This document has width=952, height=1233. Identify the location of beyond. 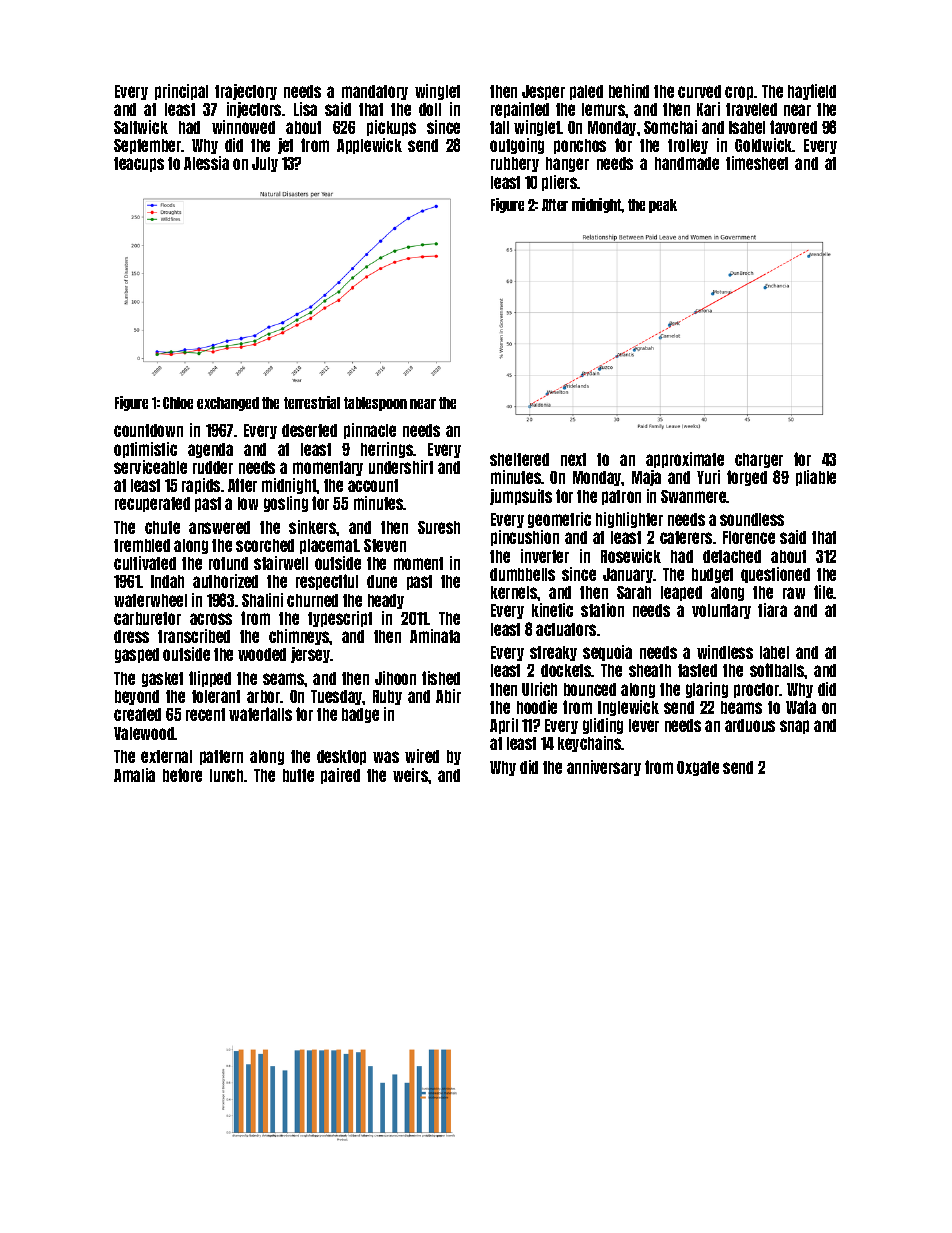
(137, 697).
